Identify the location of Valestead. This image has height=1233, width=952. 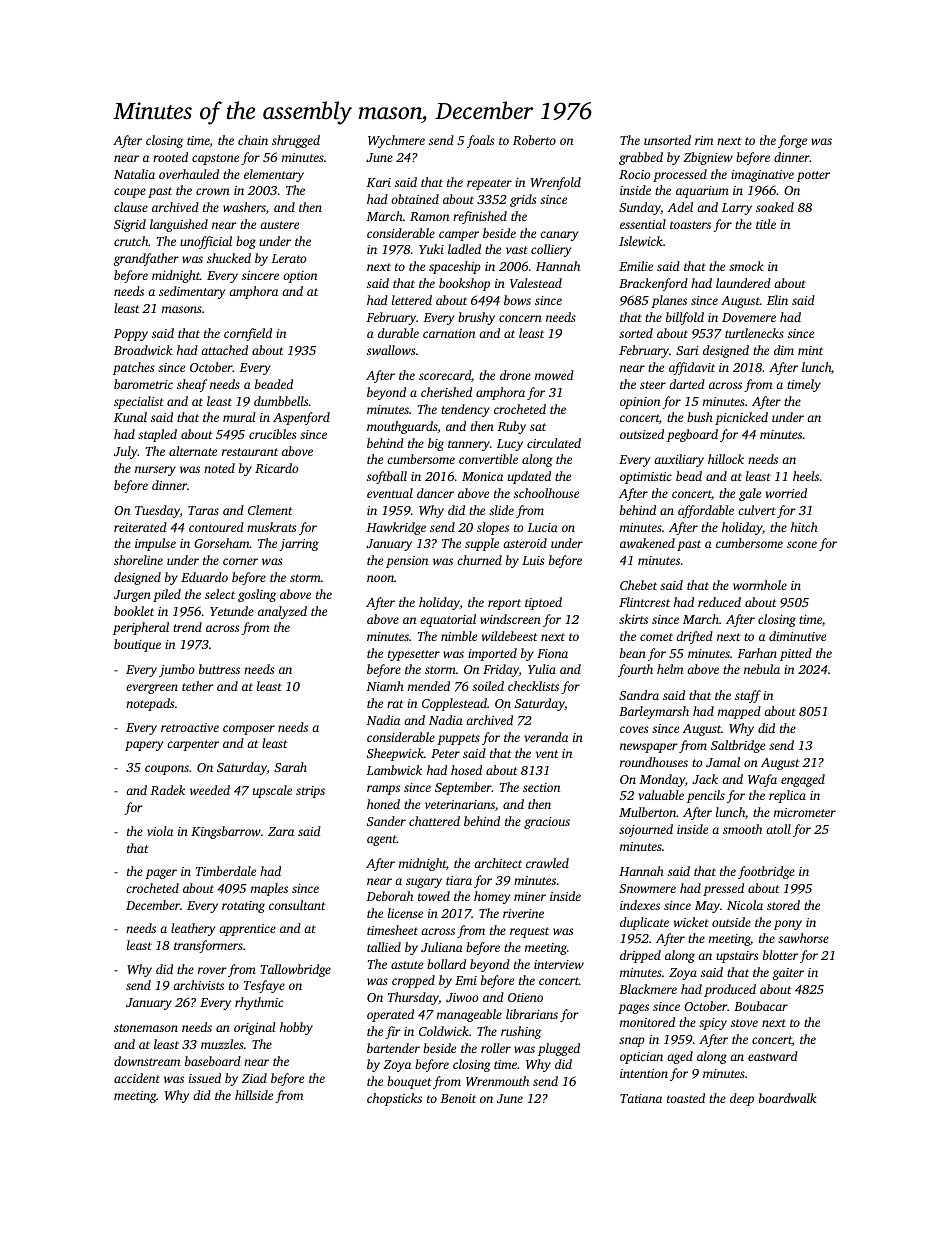
(536, 283).
